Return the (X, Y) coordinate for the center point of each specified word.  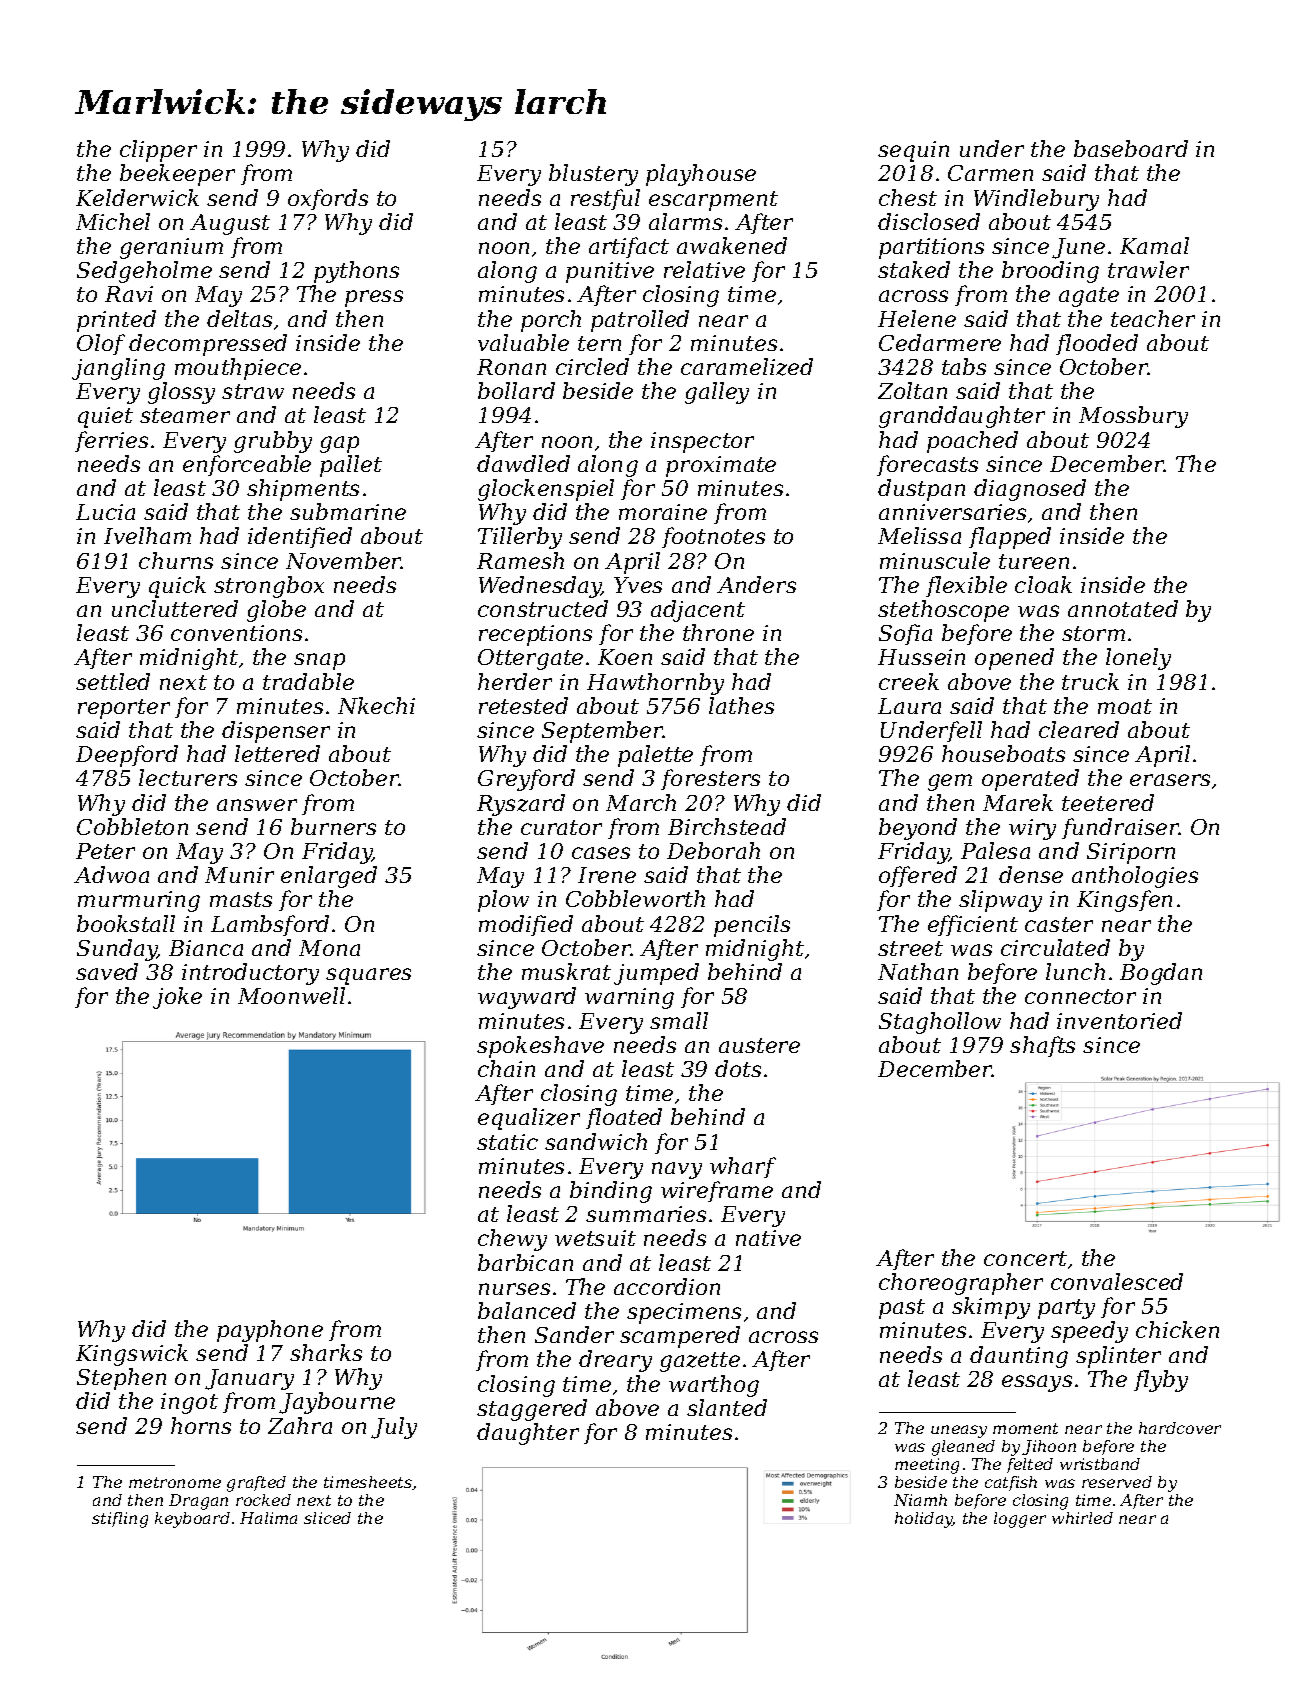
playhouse (701, 175)
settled (113, 681)
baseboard (1131, 148)
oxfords (328, 199)
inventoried (1119, 1020)
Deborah (713, 850)
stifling (120, 1520)
